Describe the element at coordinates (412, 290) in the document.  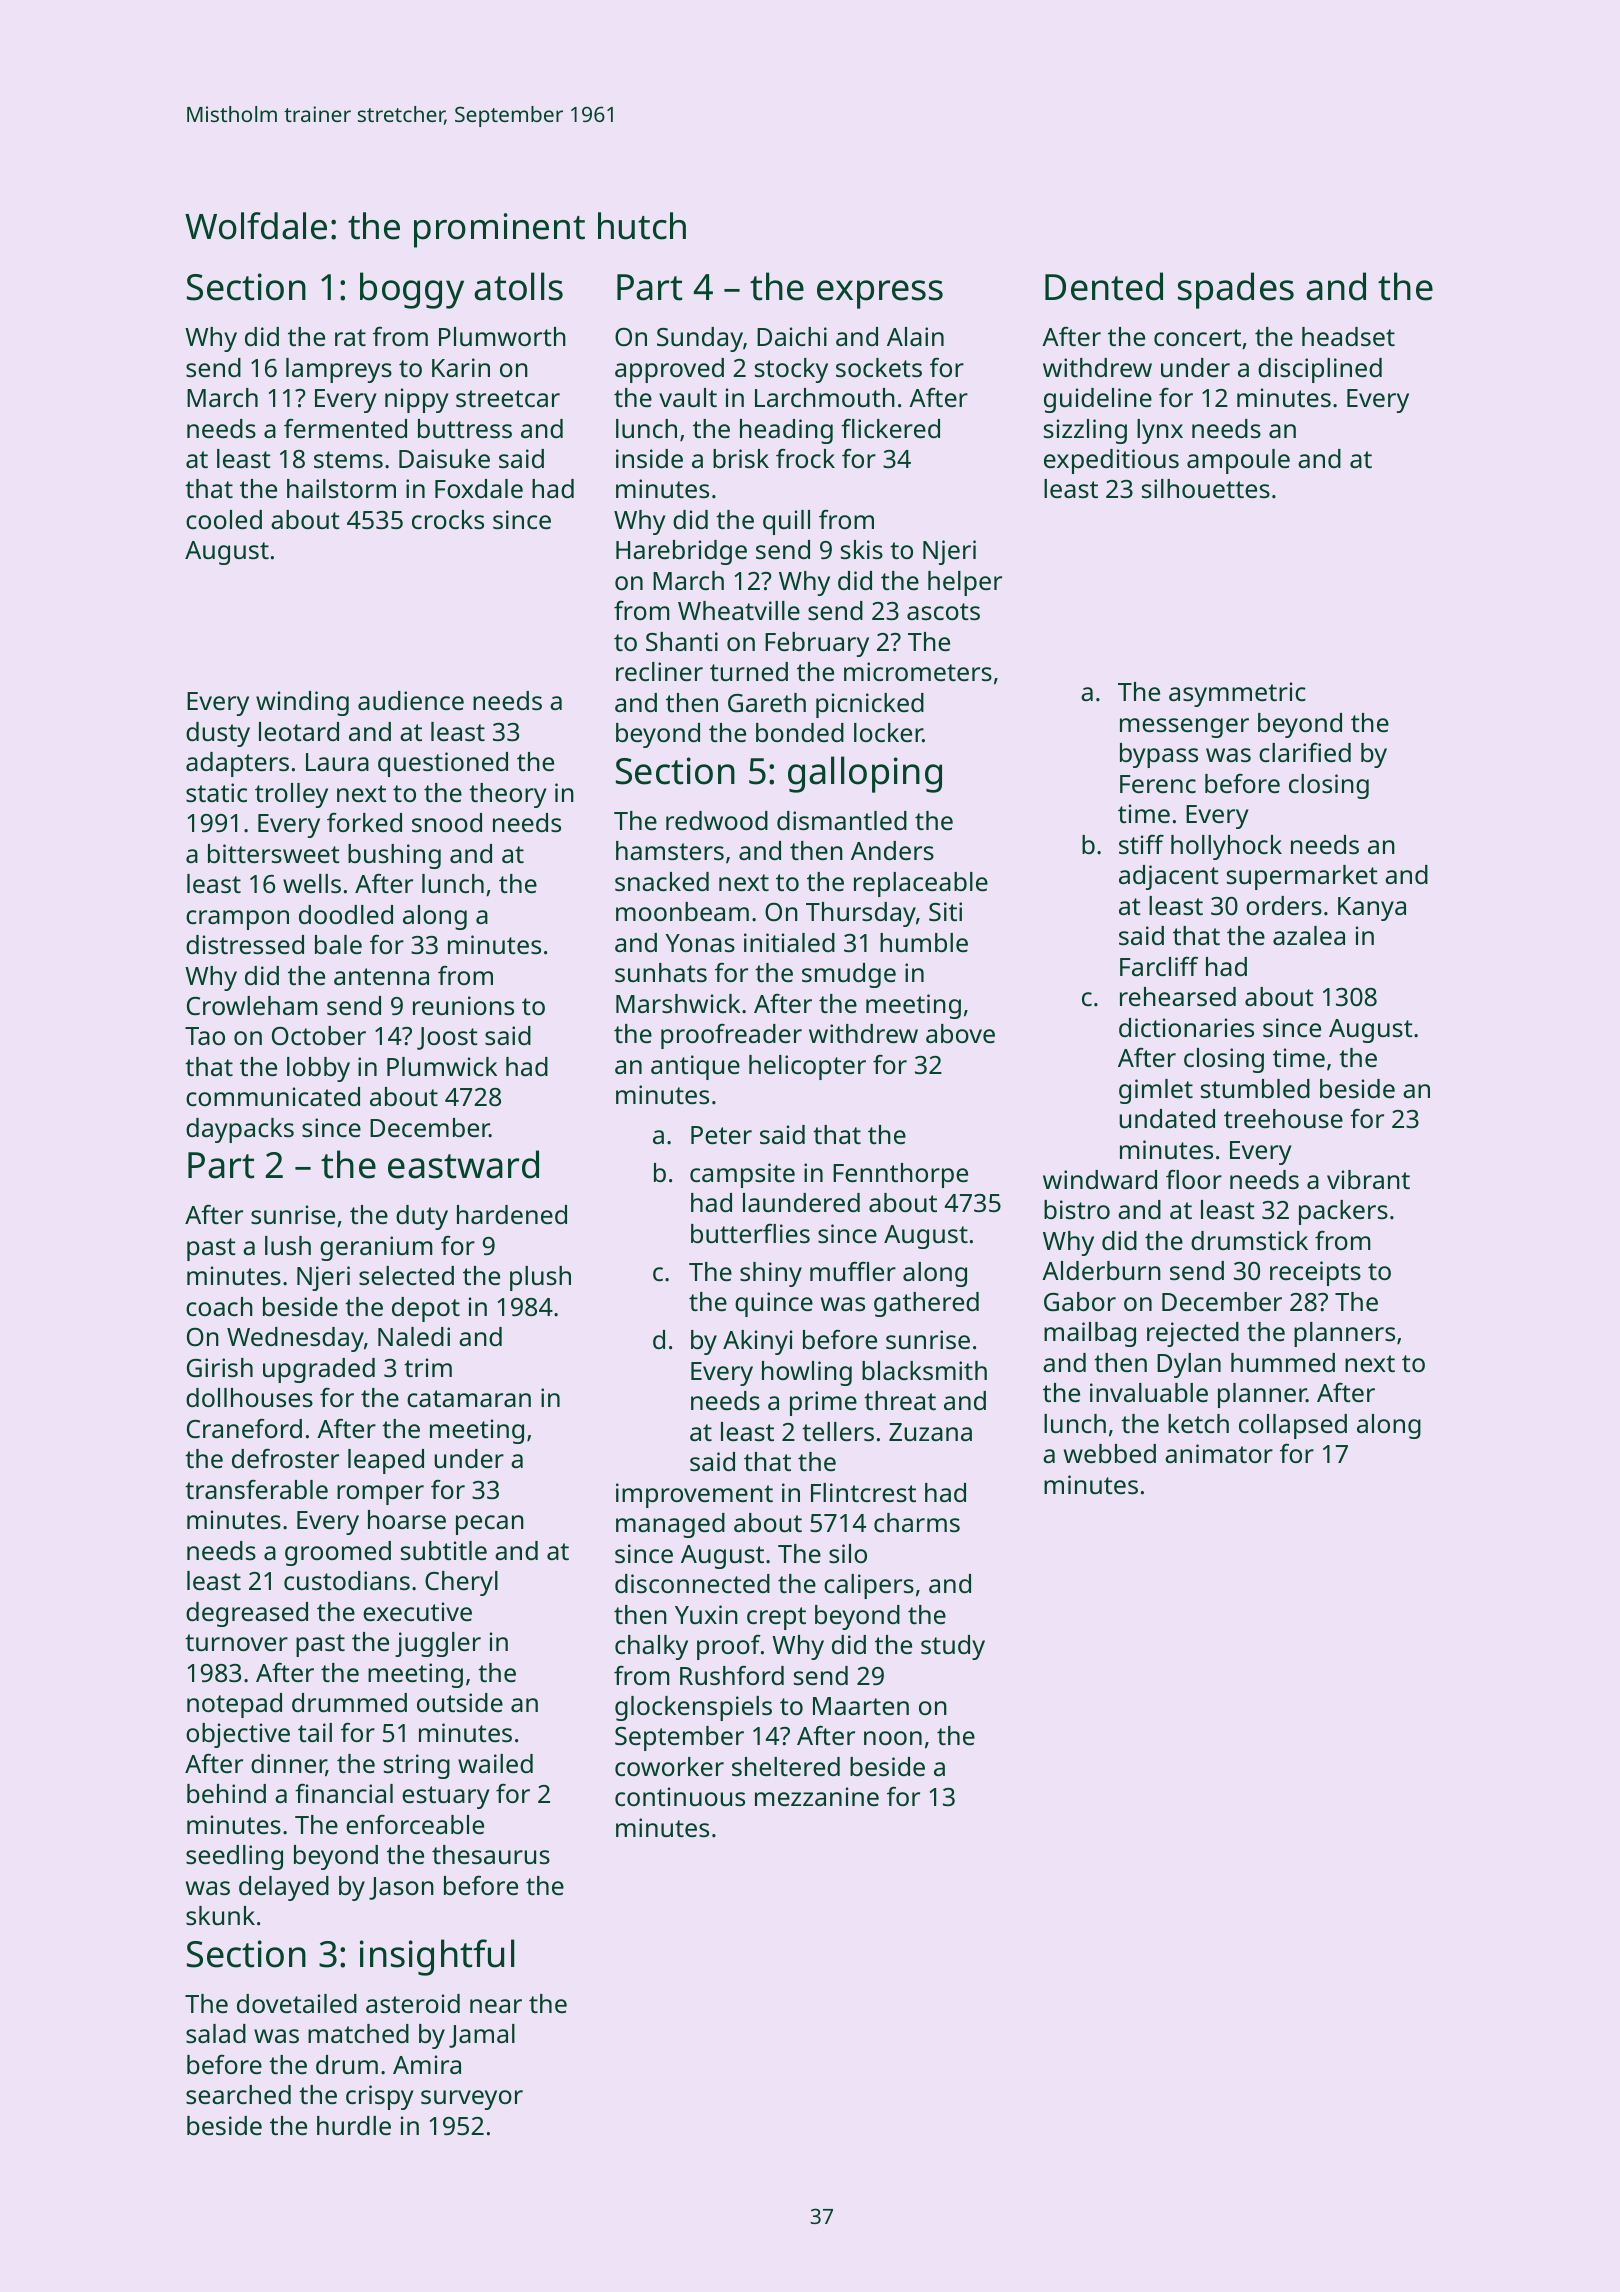
I see `boggy` at that location.
